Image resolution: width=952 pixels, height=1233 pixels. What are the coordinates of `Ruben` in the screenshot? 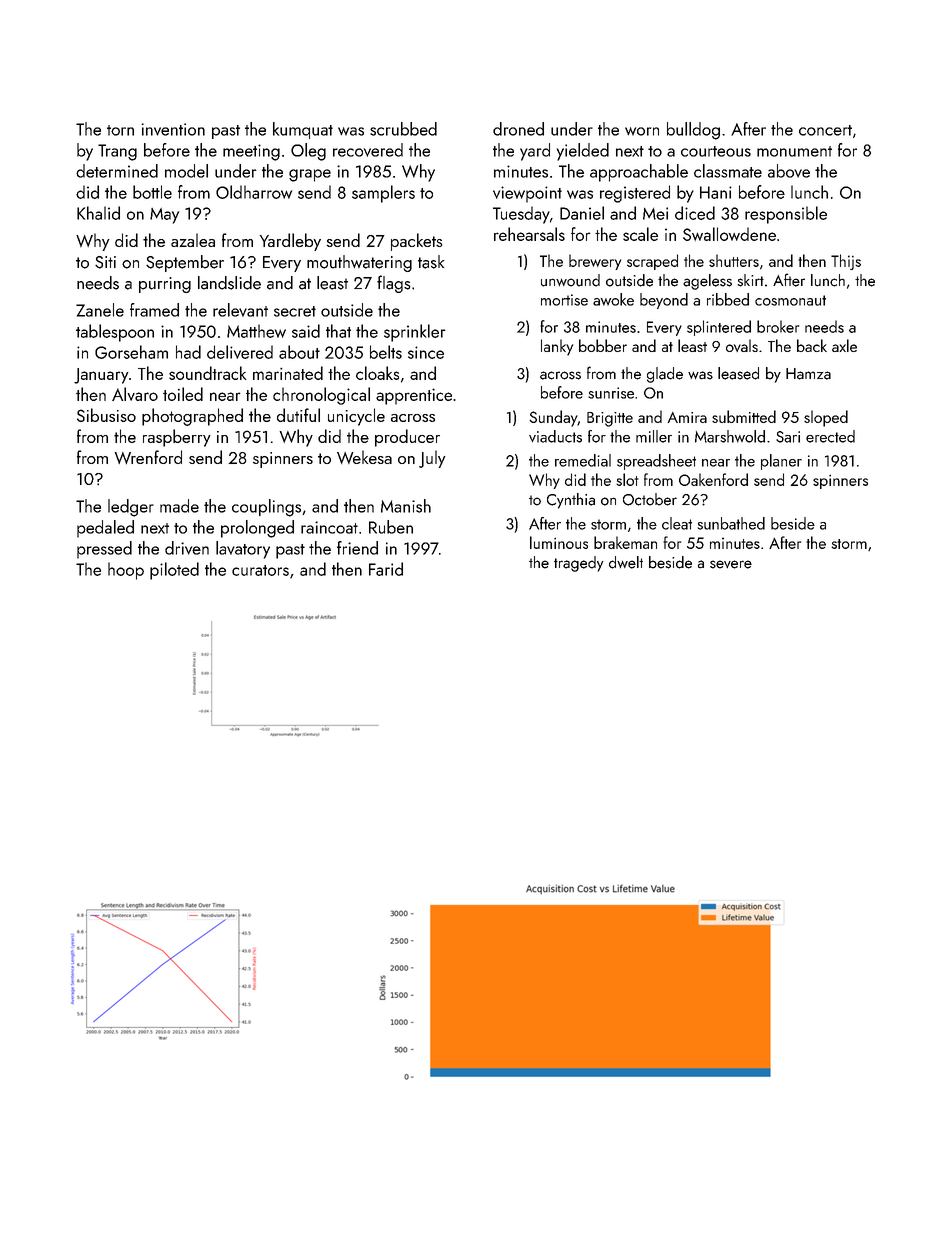 It's located at (391, 527).
